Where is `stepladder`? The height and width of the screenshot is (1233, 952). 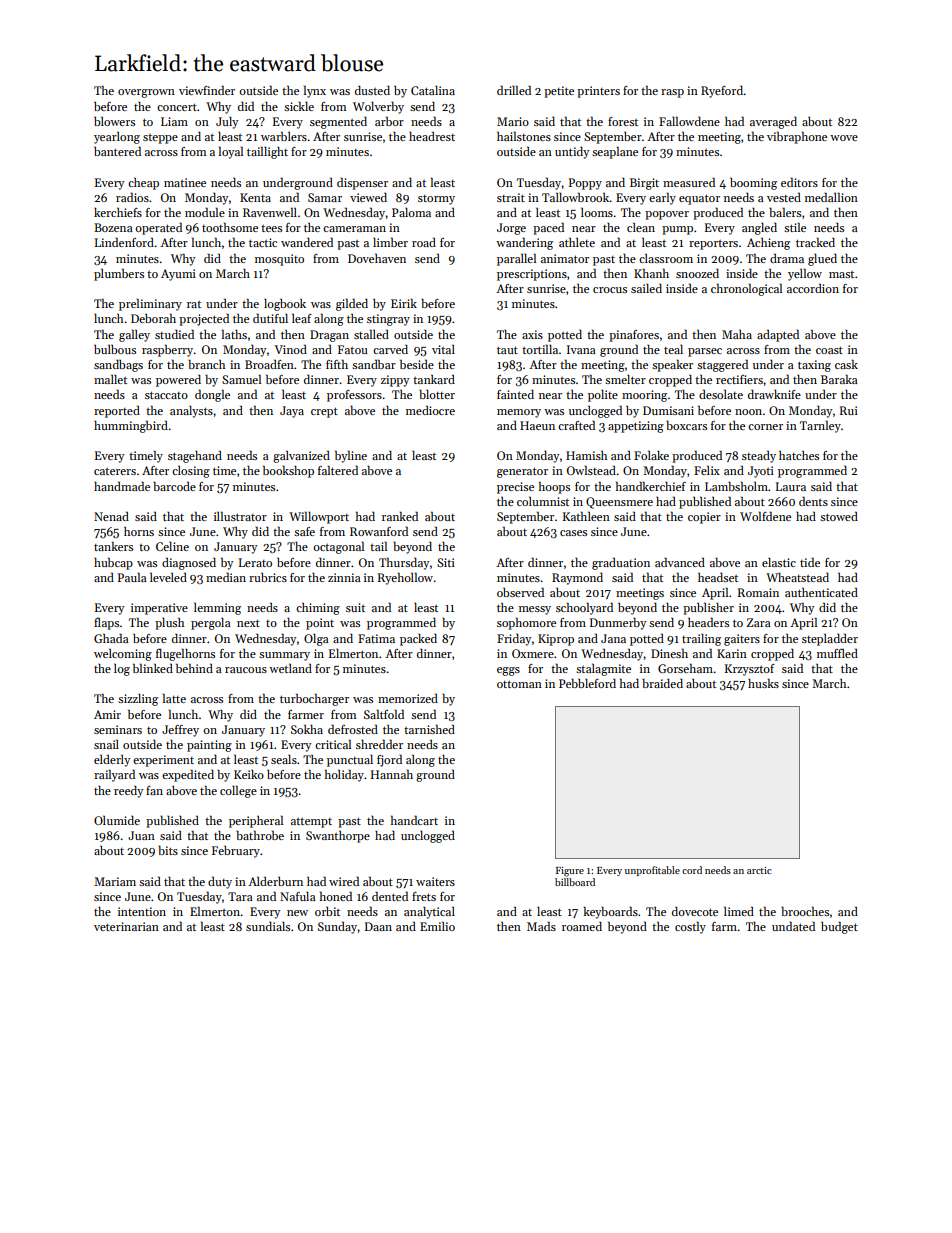 stepladder is located at coordinates (830, 639).
